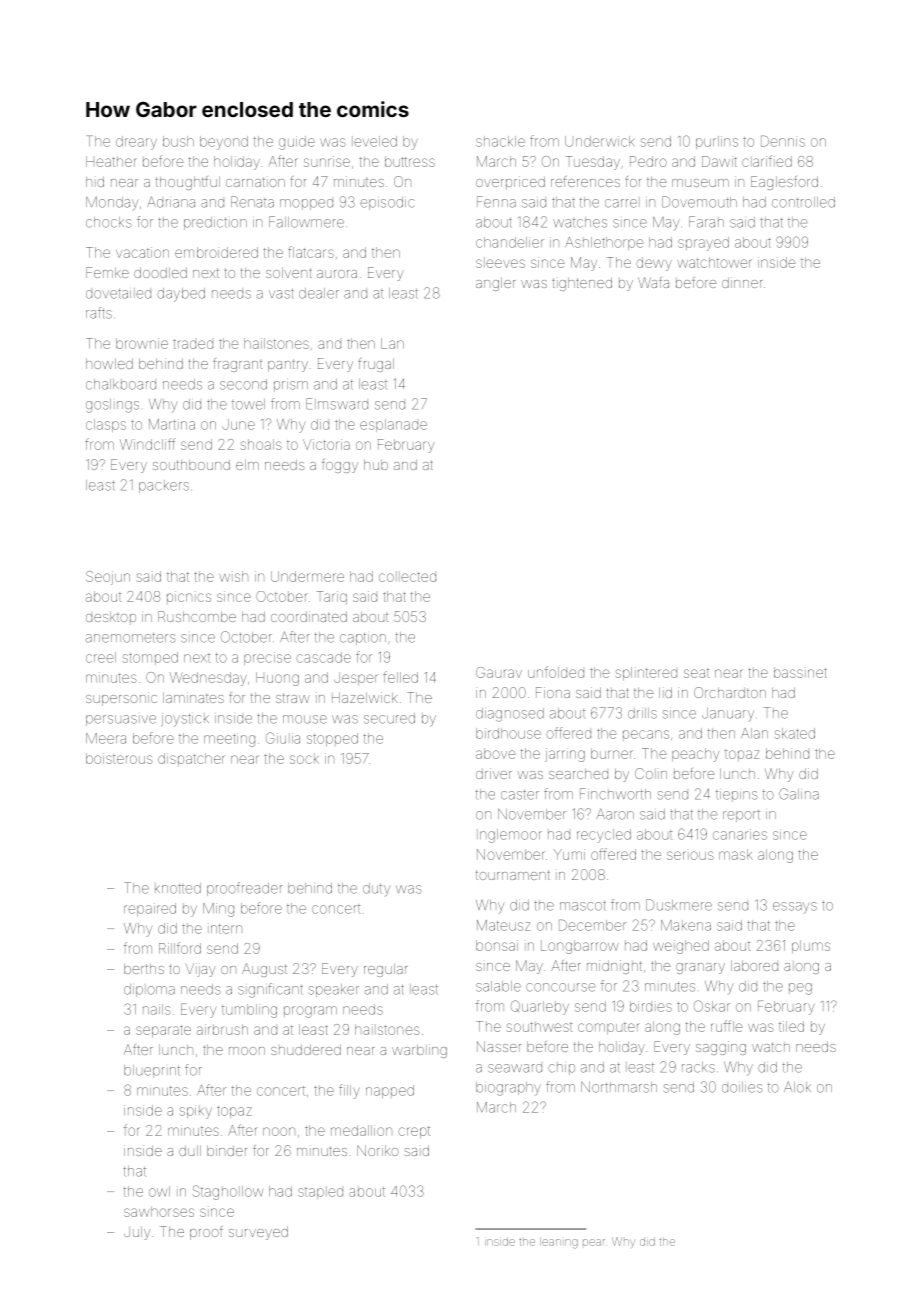 This page has width=924, height=1308. I want to click on Seojun, so click(108, 578).
